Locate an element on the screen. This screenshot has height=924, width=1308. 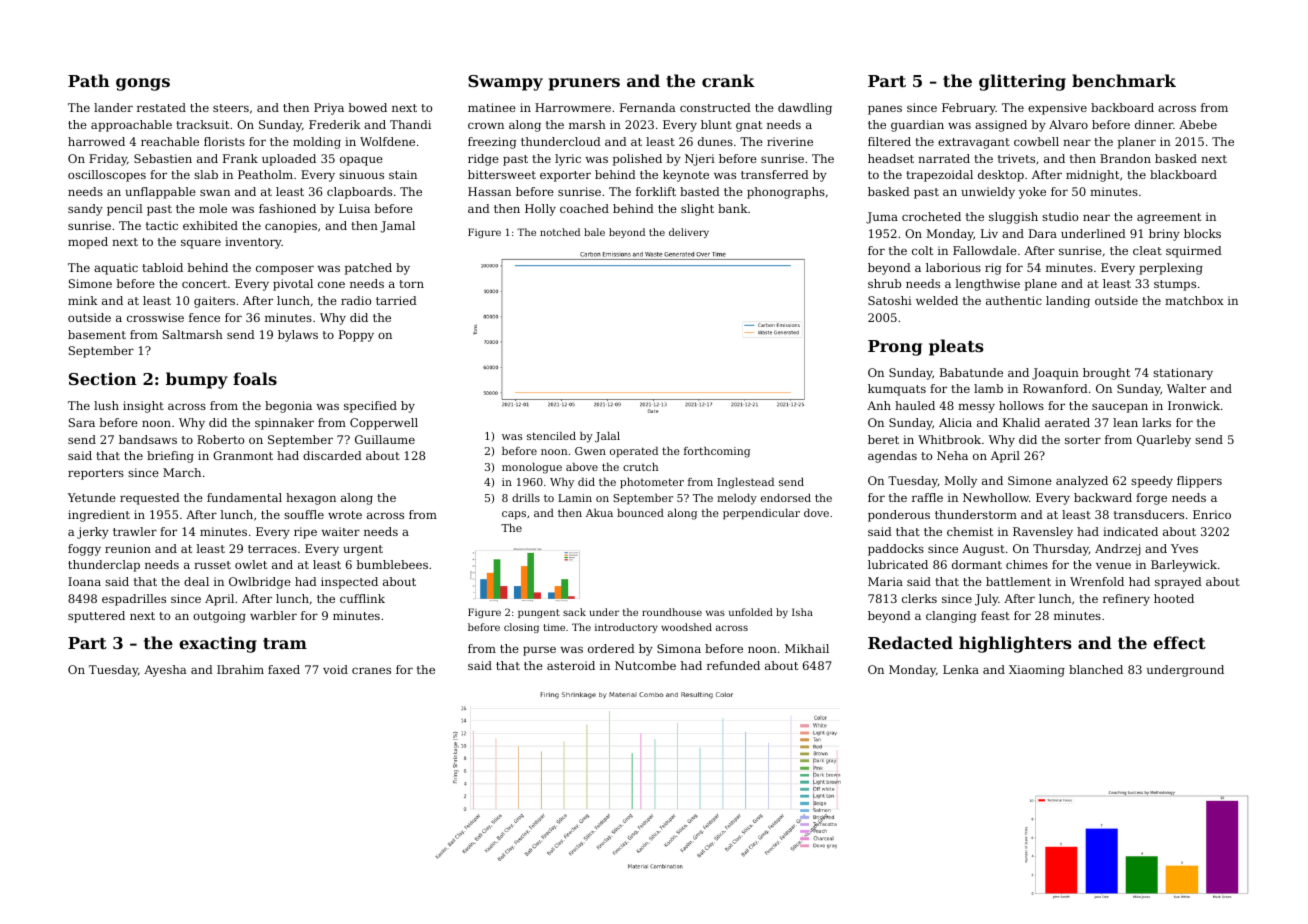
cowbell is located at coordinates (1036, 141).
